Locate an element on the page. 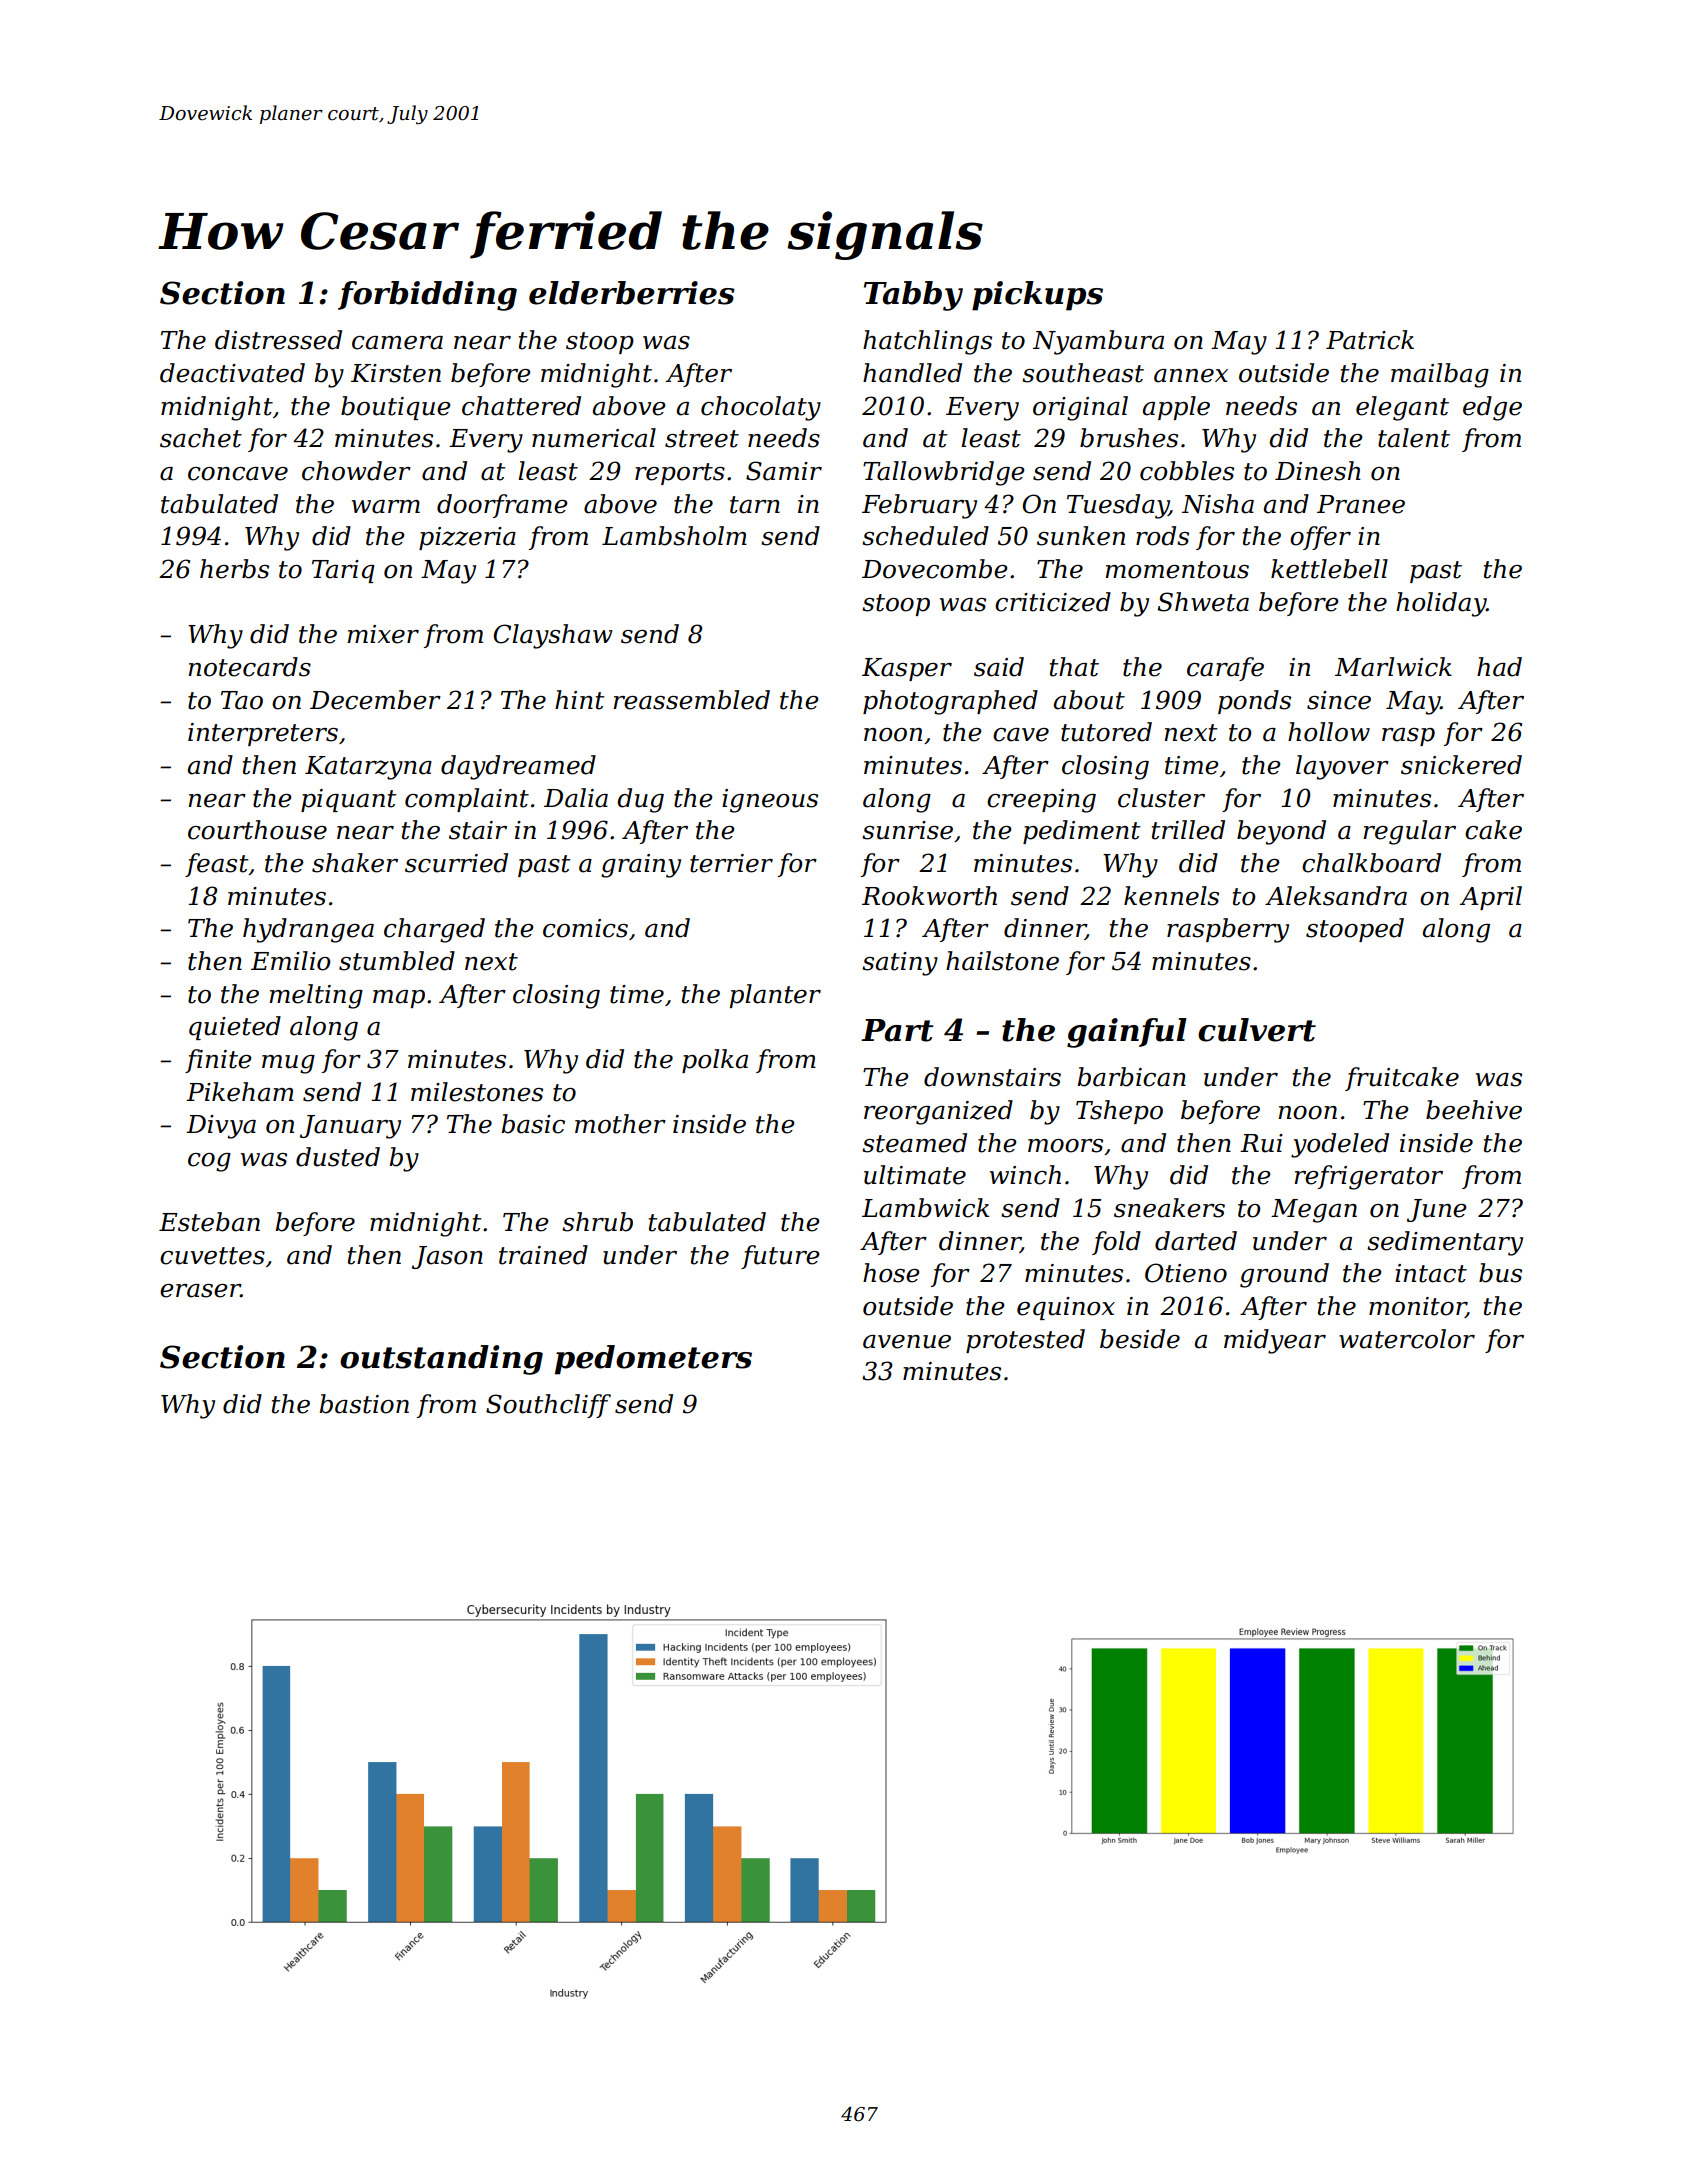 Image resolution: width=1683 pixels, height=2178 pixels. handled is located at coordinates (912, 373).
